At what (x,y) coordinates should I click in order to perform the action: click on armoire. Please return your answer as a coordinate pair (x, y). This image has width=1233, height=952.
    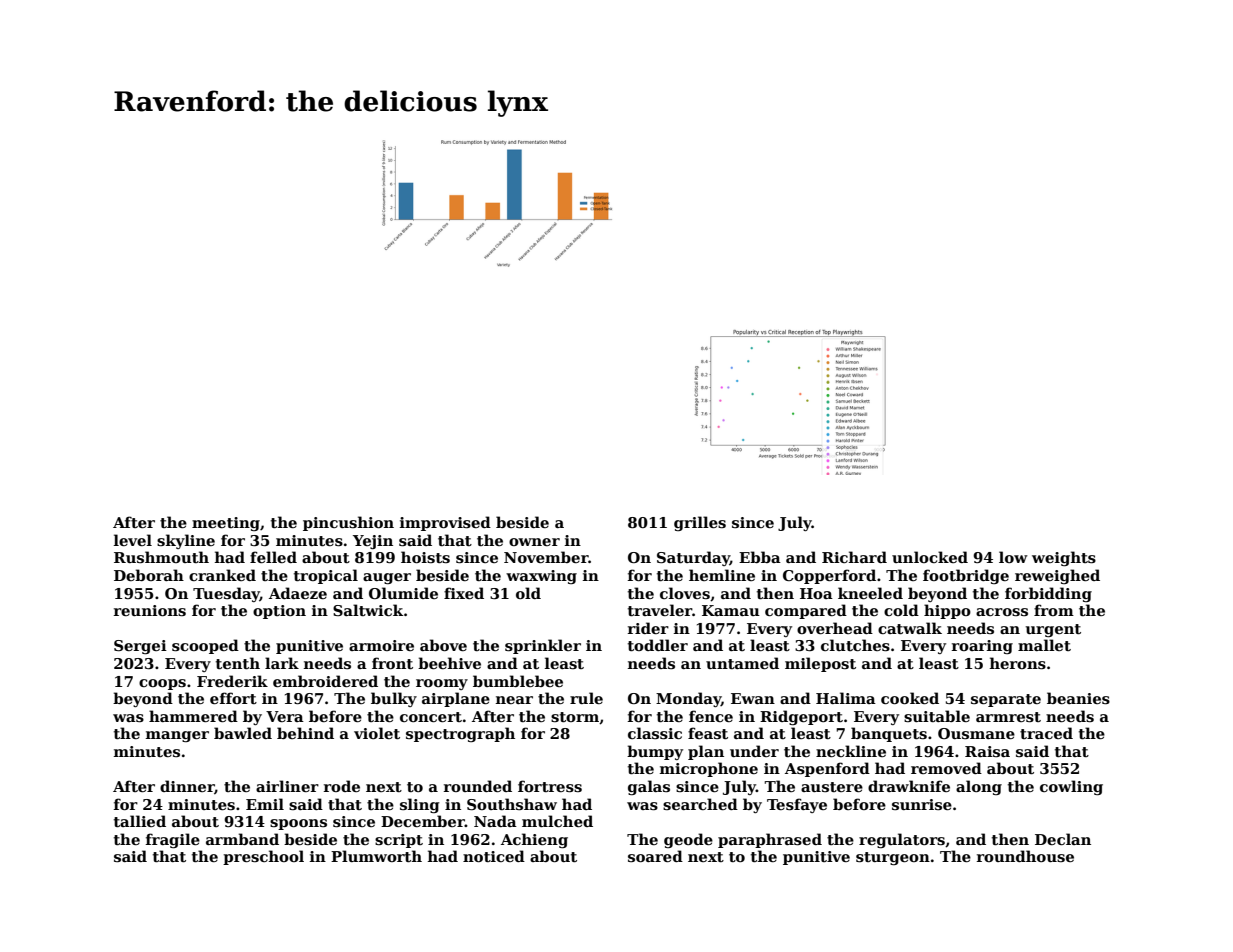
    Looking at the image, I should click on (381, 645).
